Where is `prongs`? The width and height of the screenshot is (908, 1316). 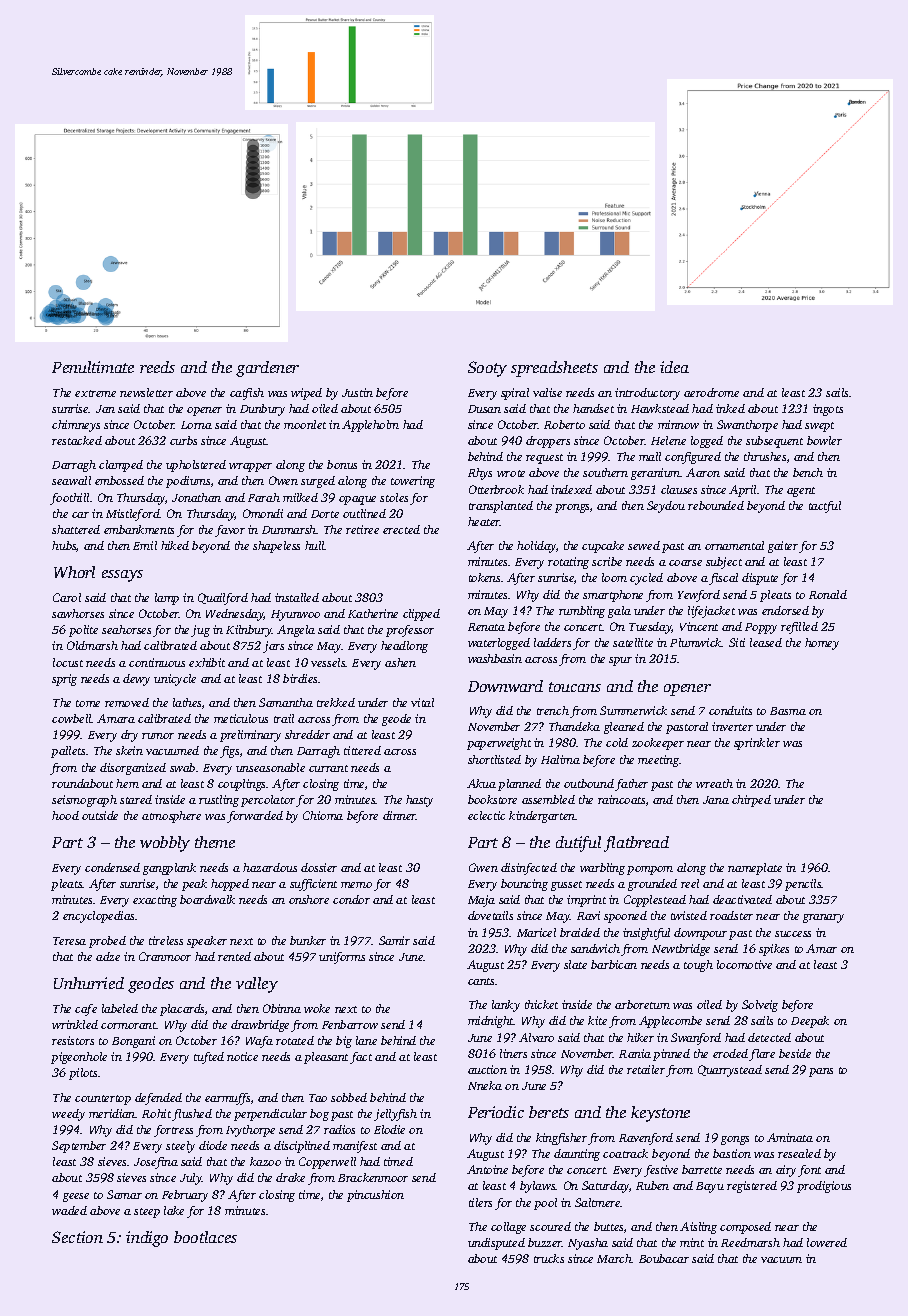 prongs is located at coordinates (572, 508).
